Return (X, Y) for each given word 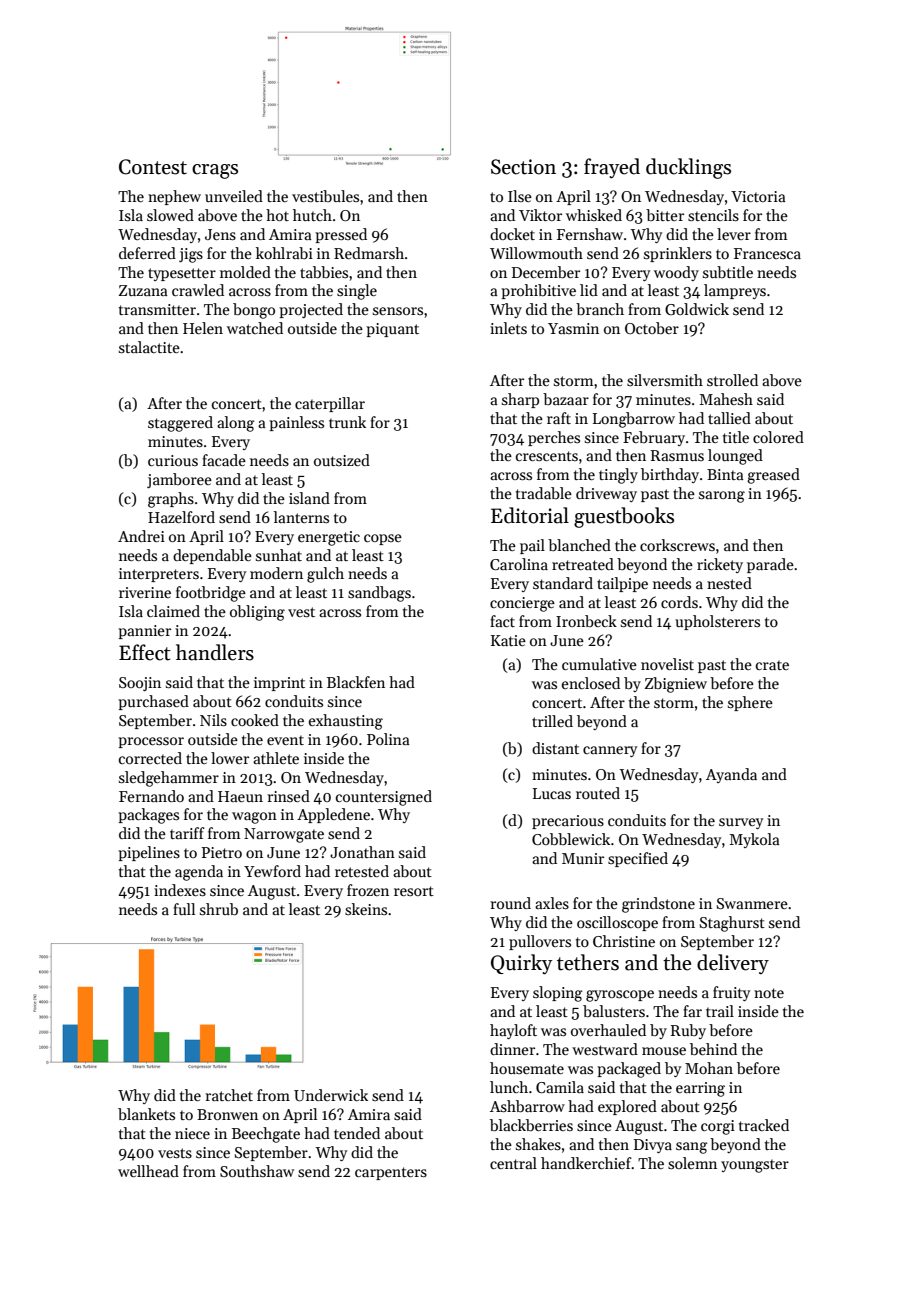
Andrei (141, 536)
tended (357, 1133)
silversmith (665, 380)
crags (215, 171)
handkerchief (586, 1163)
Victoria (758, 196)
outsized (342, 460)
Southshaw (257, 1171)
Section (523, 167)
